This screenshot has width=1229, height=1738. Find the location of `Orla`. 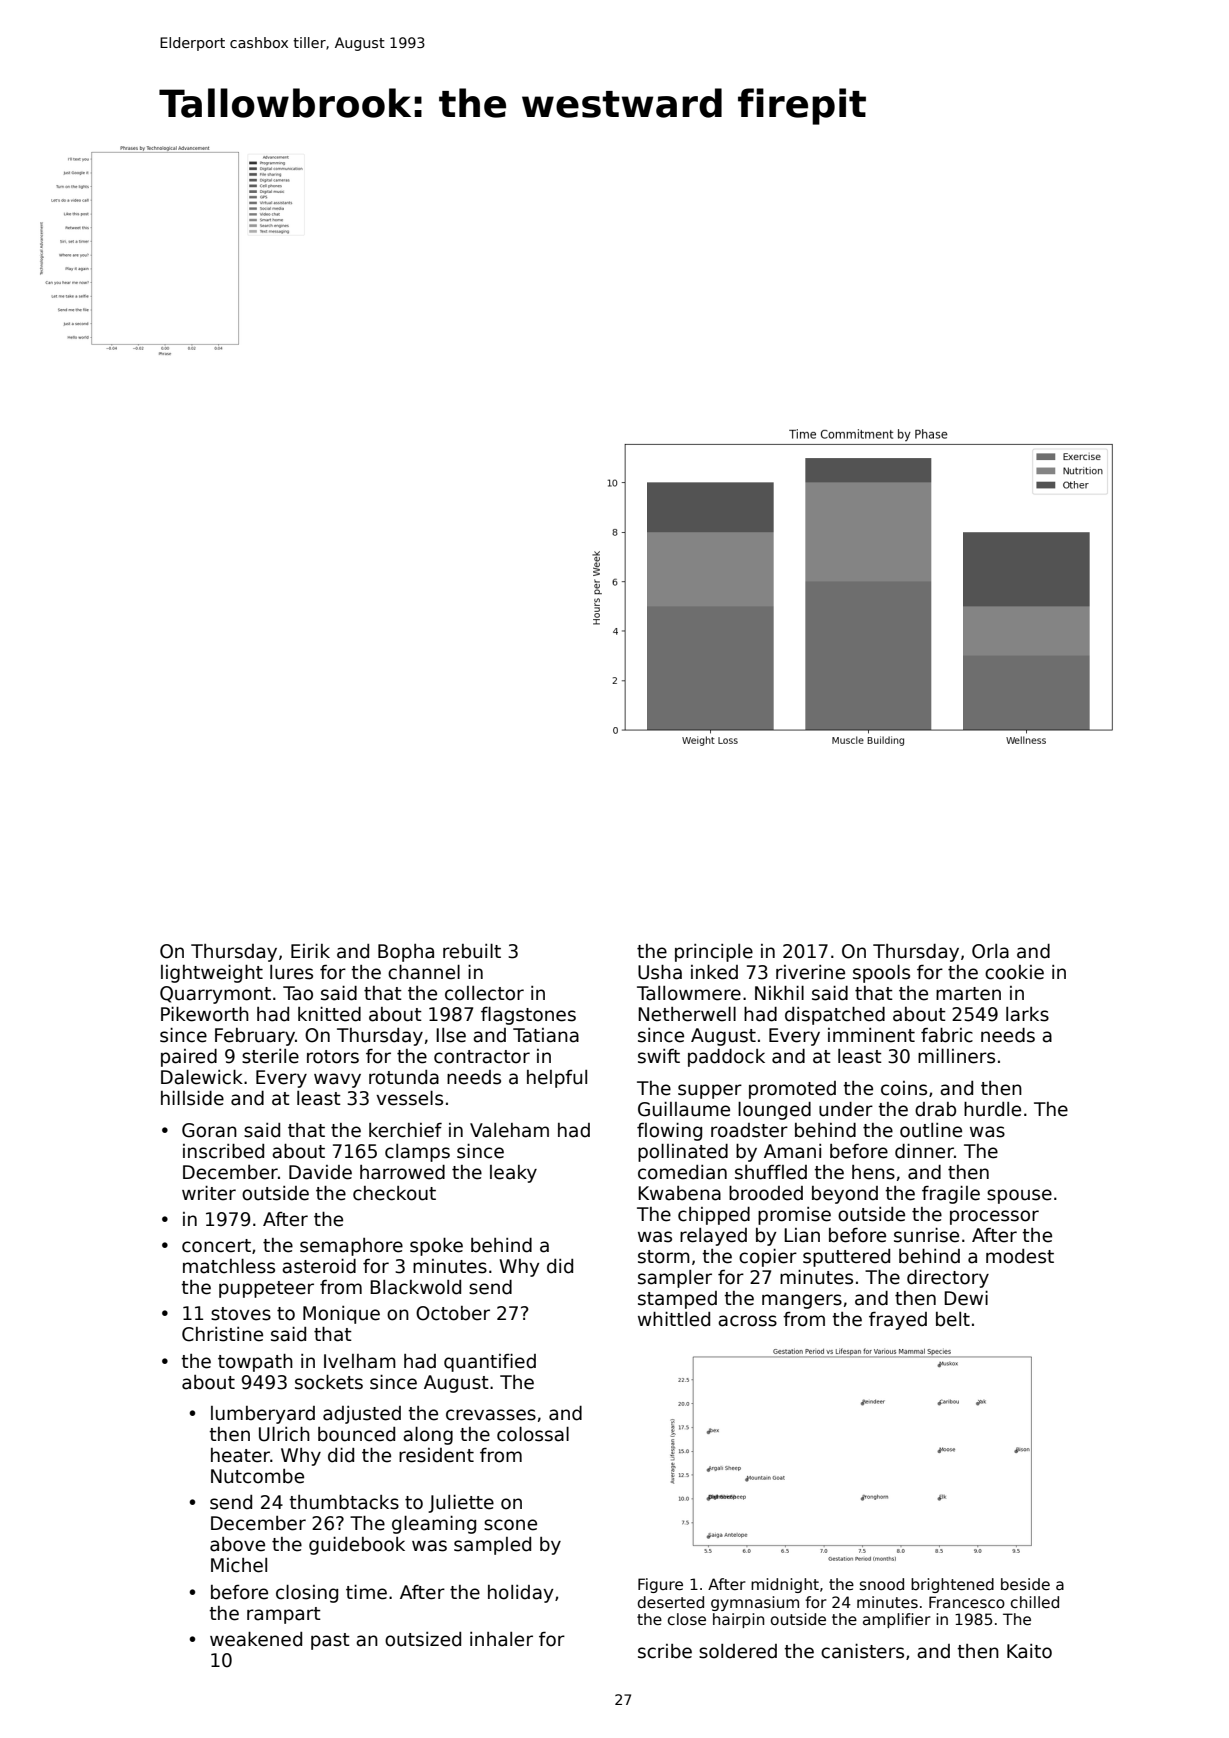

Orla is located at coordinates (990, 951).
